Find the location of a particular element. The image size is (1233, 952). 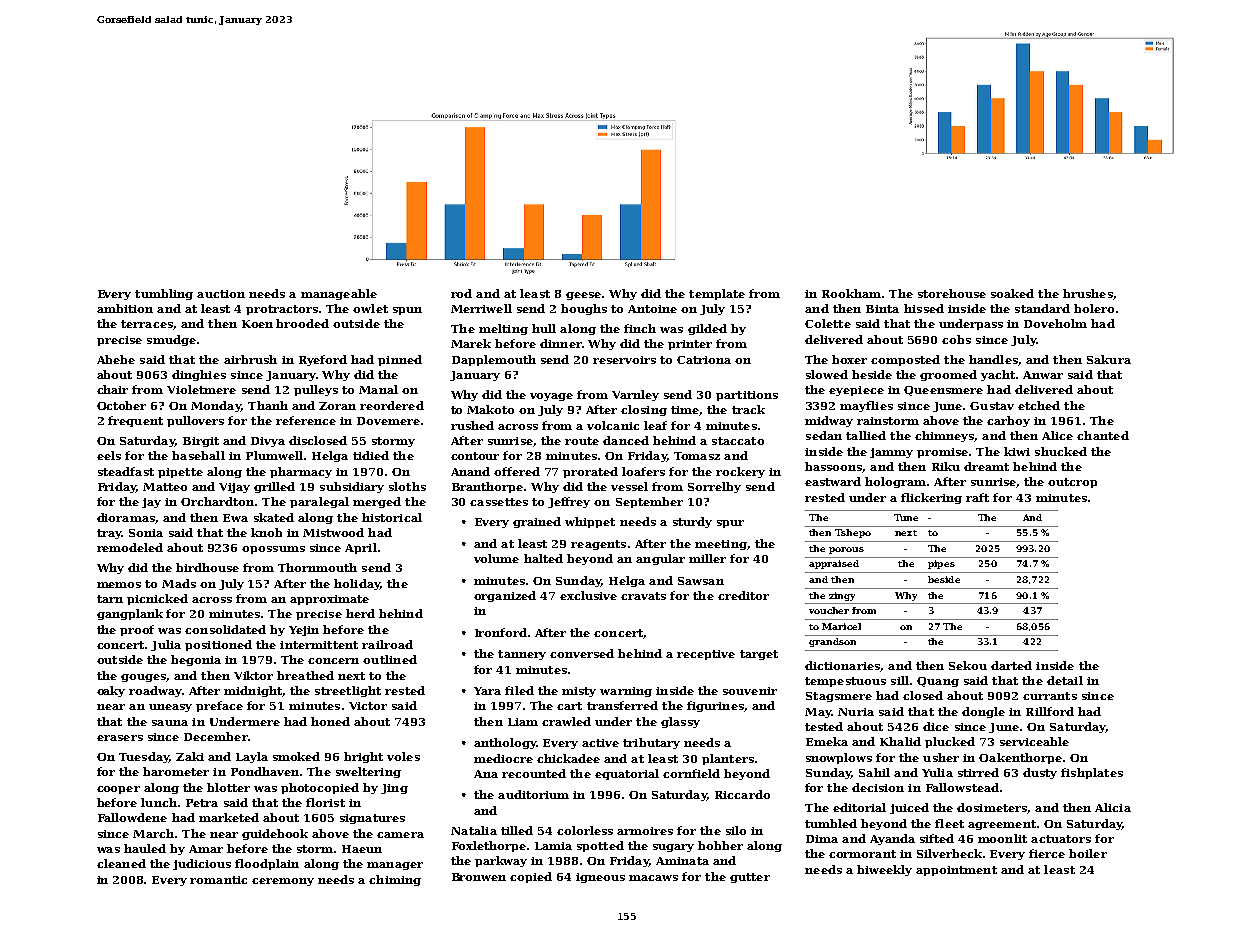

reagents is located at coordinates (598, 545).
